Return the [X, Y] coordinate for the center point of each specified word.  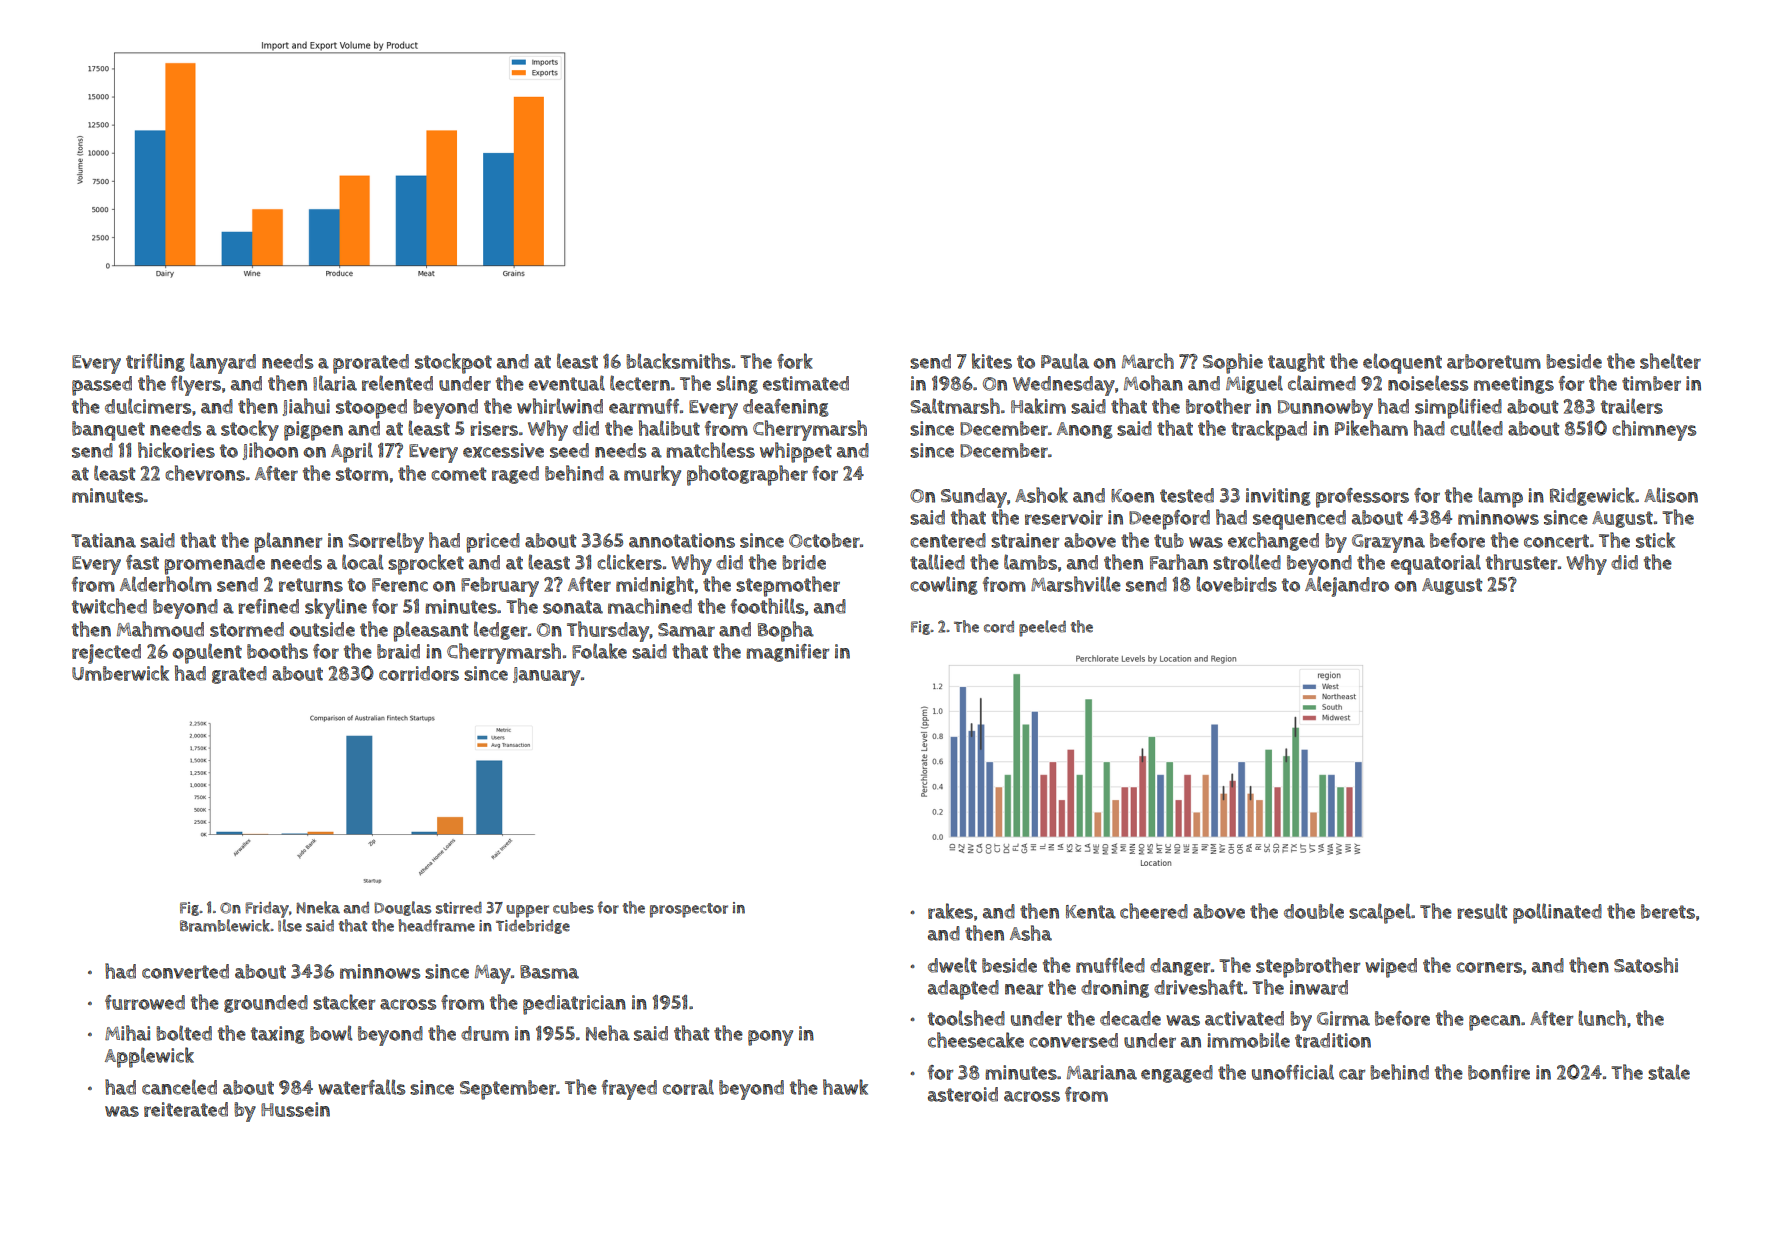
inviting [1278, 497]
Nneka [318, 907]
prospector [689, 910]
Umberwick [120, 673]
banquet [108, 431]
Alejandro [1347, 586]
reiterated [186, 1109]
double [1314, 911]
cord [999, 627]
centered [948, 540]
